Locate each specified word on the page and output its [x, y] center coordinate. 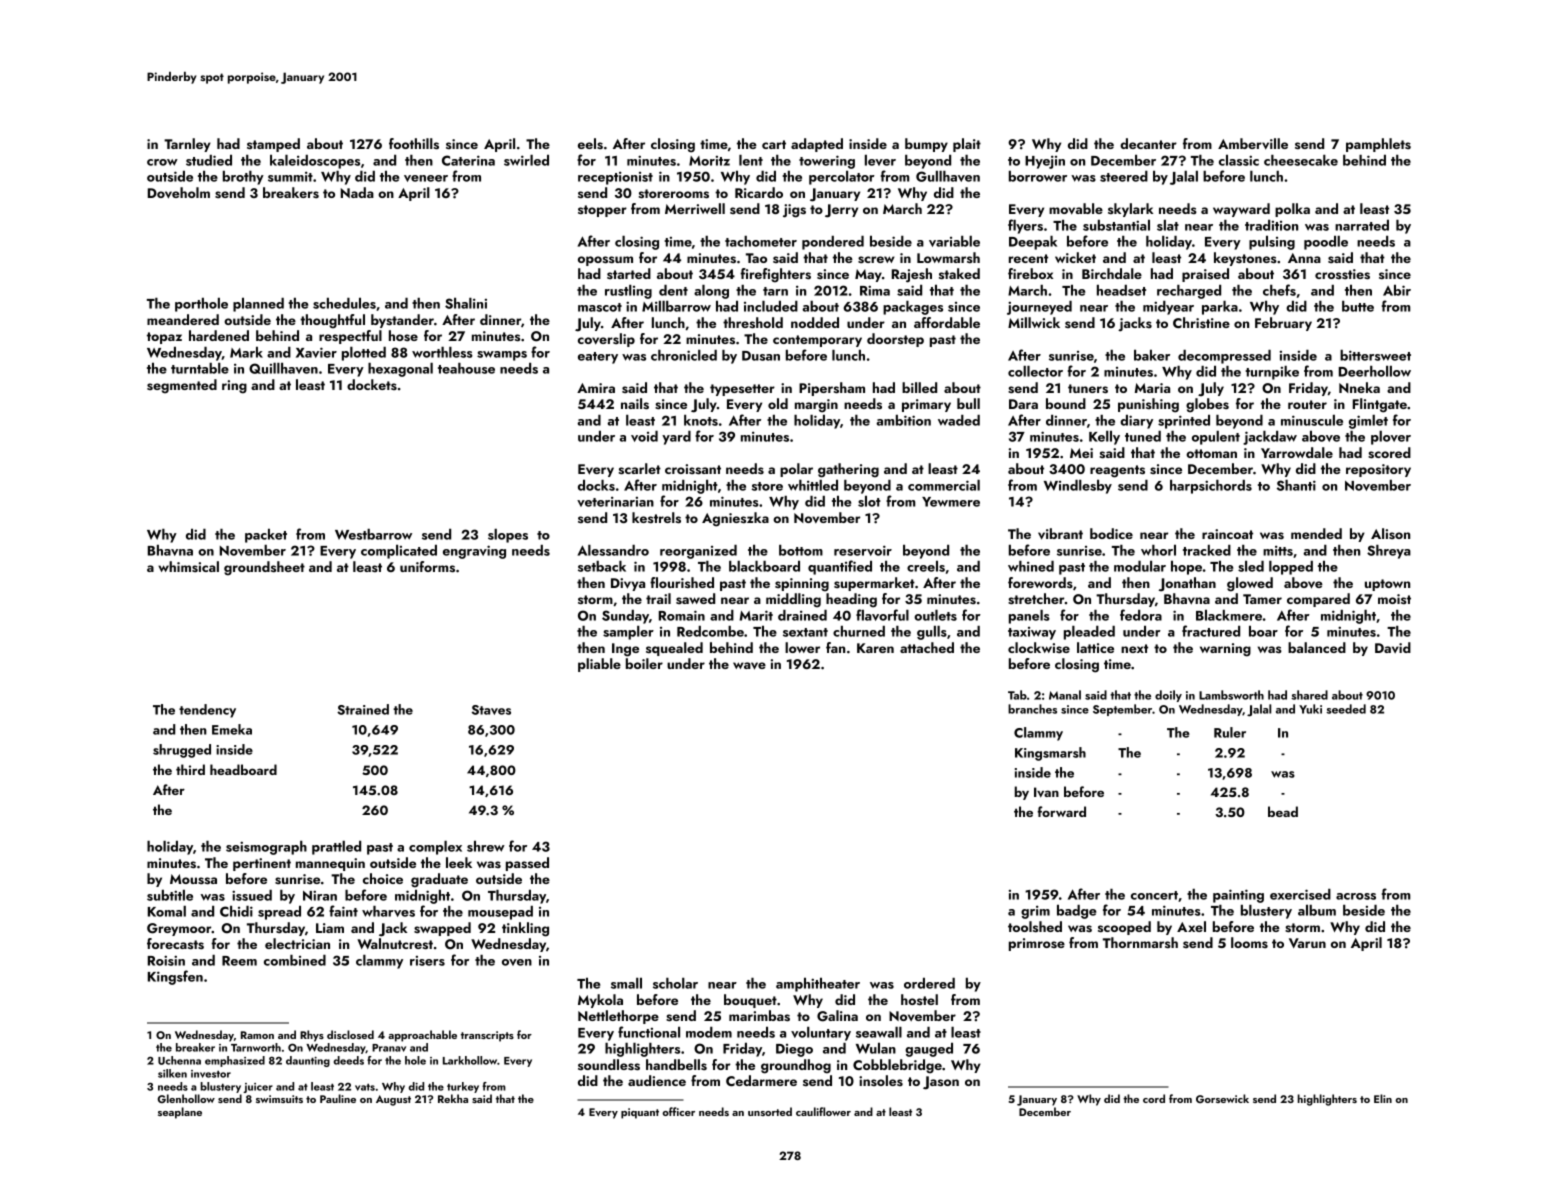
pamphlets [1378, 145]
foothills [414, 143]
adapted [817, 145]
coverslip [606, 340]
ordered [929, 983]
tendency [207, 711]
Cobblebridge [897, 1066]
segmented [182, 386]
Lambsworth [1231, 695]
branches [1032, 709]
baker [1152, 355]
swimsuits [279, 1099]
